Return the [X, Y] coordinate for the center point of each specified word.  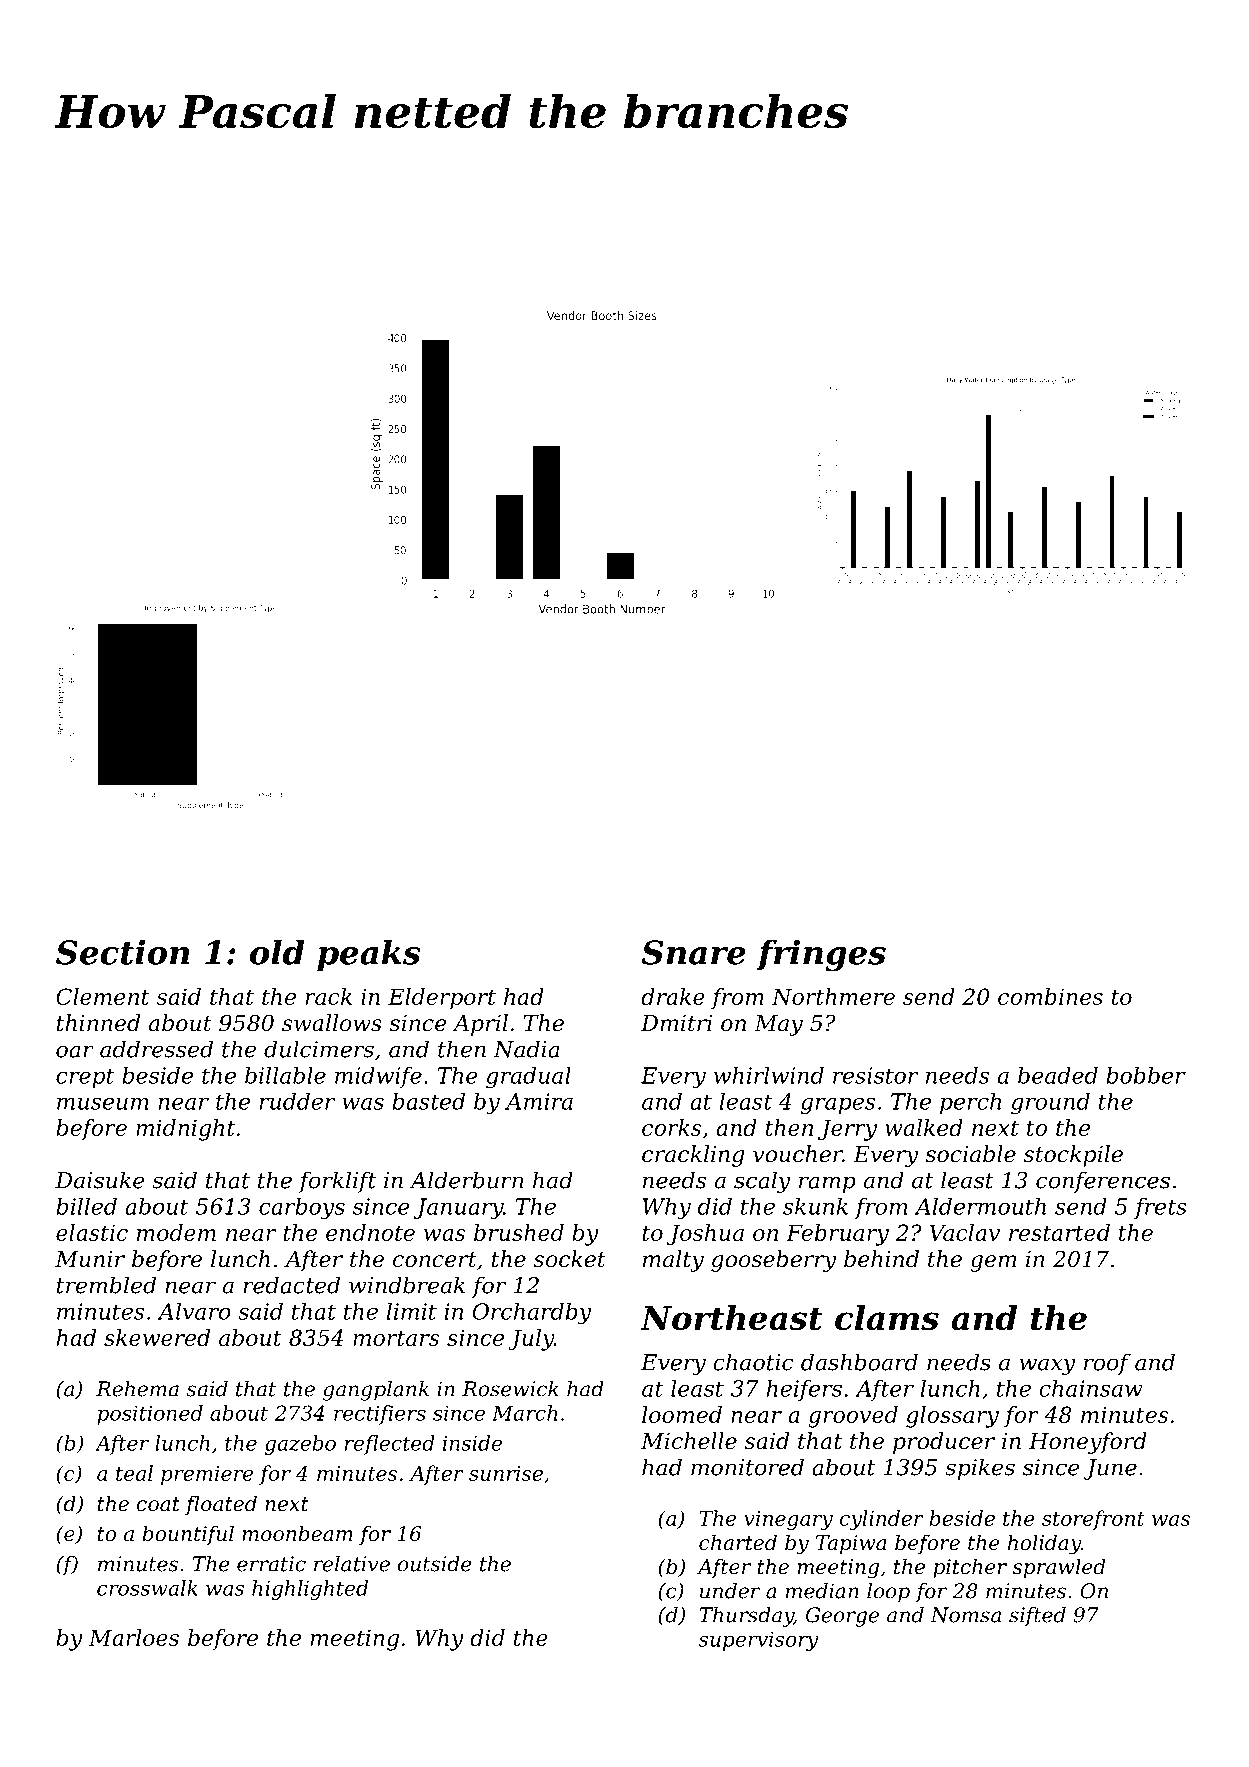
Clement [102, 996]
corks [671, 1127]
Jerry [847, 1130]
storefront [1093, 1520]
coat [158, 1504]
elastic [92, 1232]
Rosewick [510, 1389]
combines [1050, 996]
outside [435, 1564]
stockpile [1073, 1156]
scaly [762, 1182]
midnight [185, 1130]
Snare [694, 952]
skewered [157, 1337]
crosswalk [147, 1588]
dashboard [859, 1362]
